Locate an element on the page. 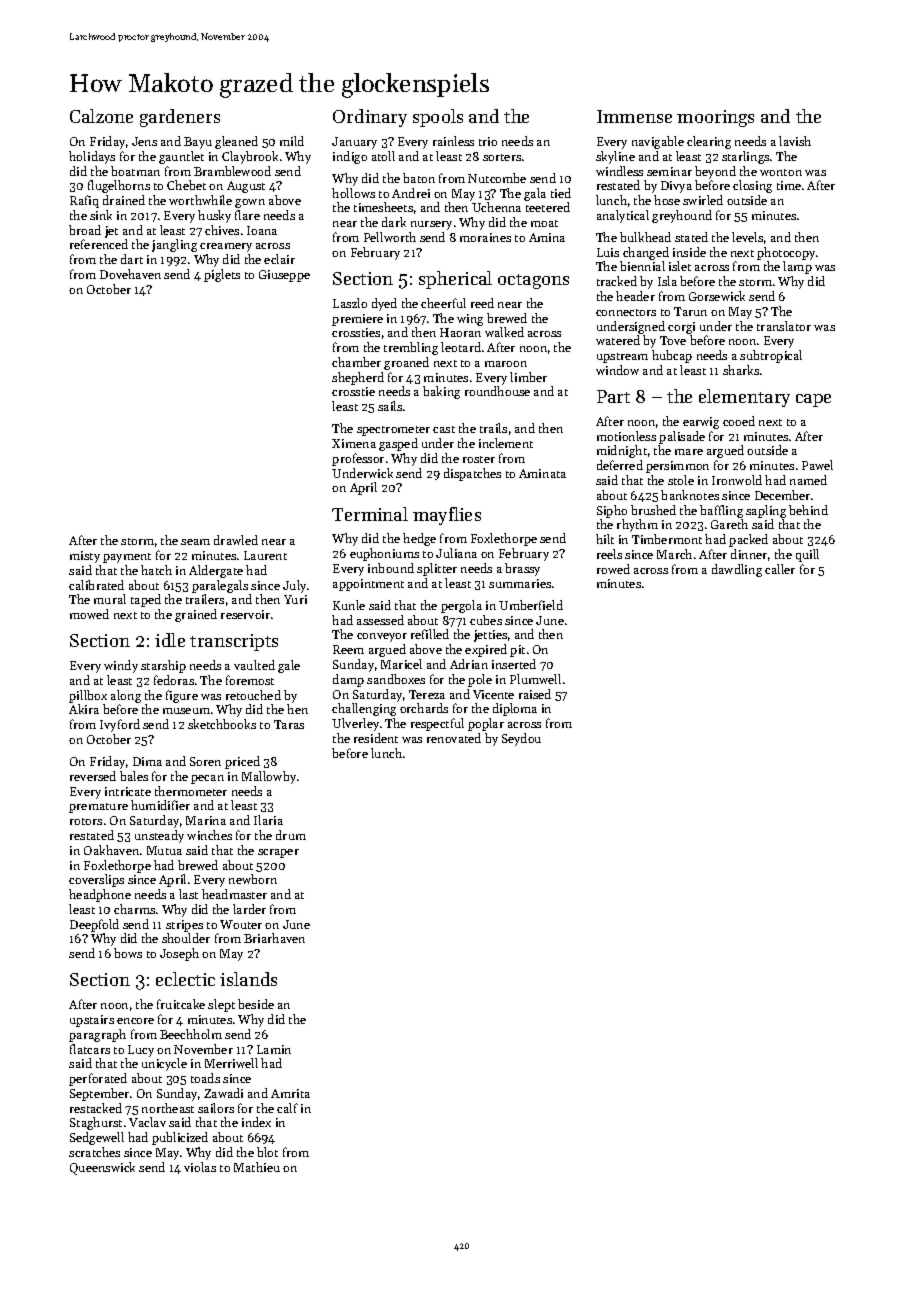 Image resolution: width=908 pixels, height=1316 pixels. gardeners is located at coordinates (180, 118).
